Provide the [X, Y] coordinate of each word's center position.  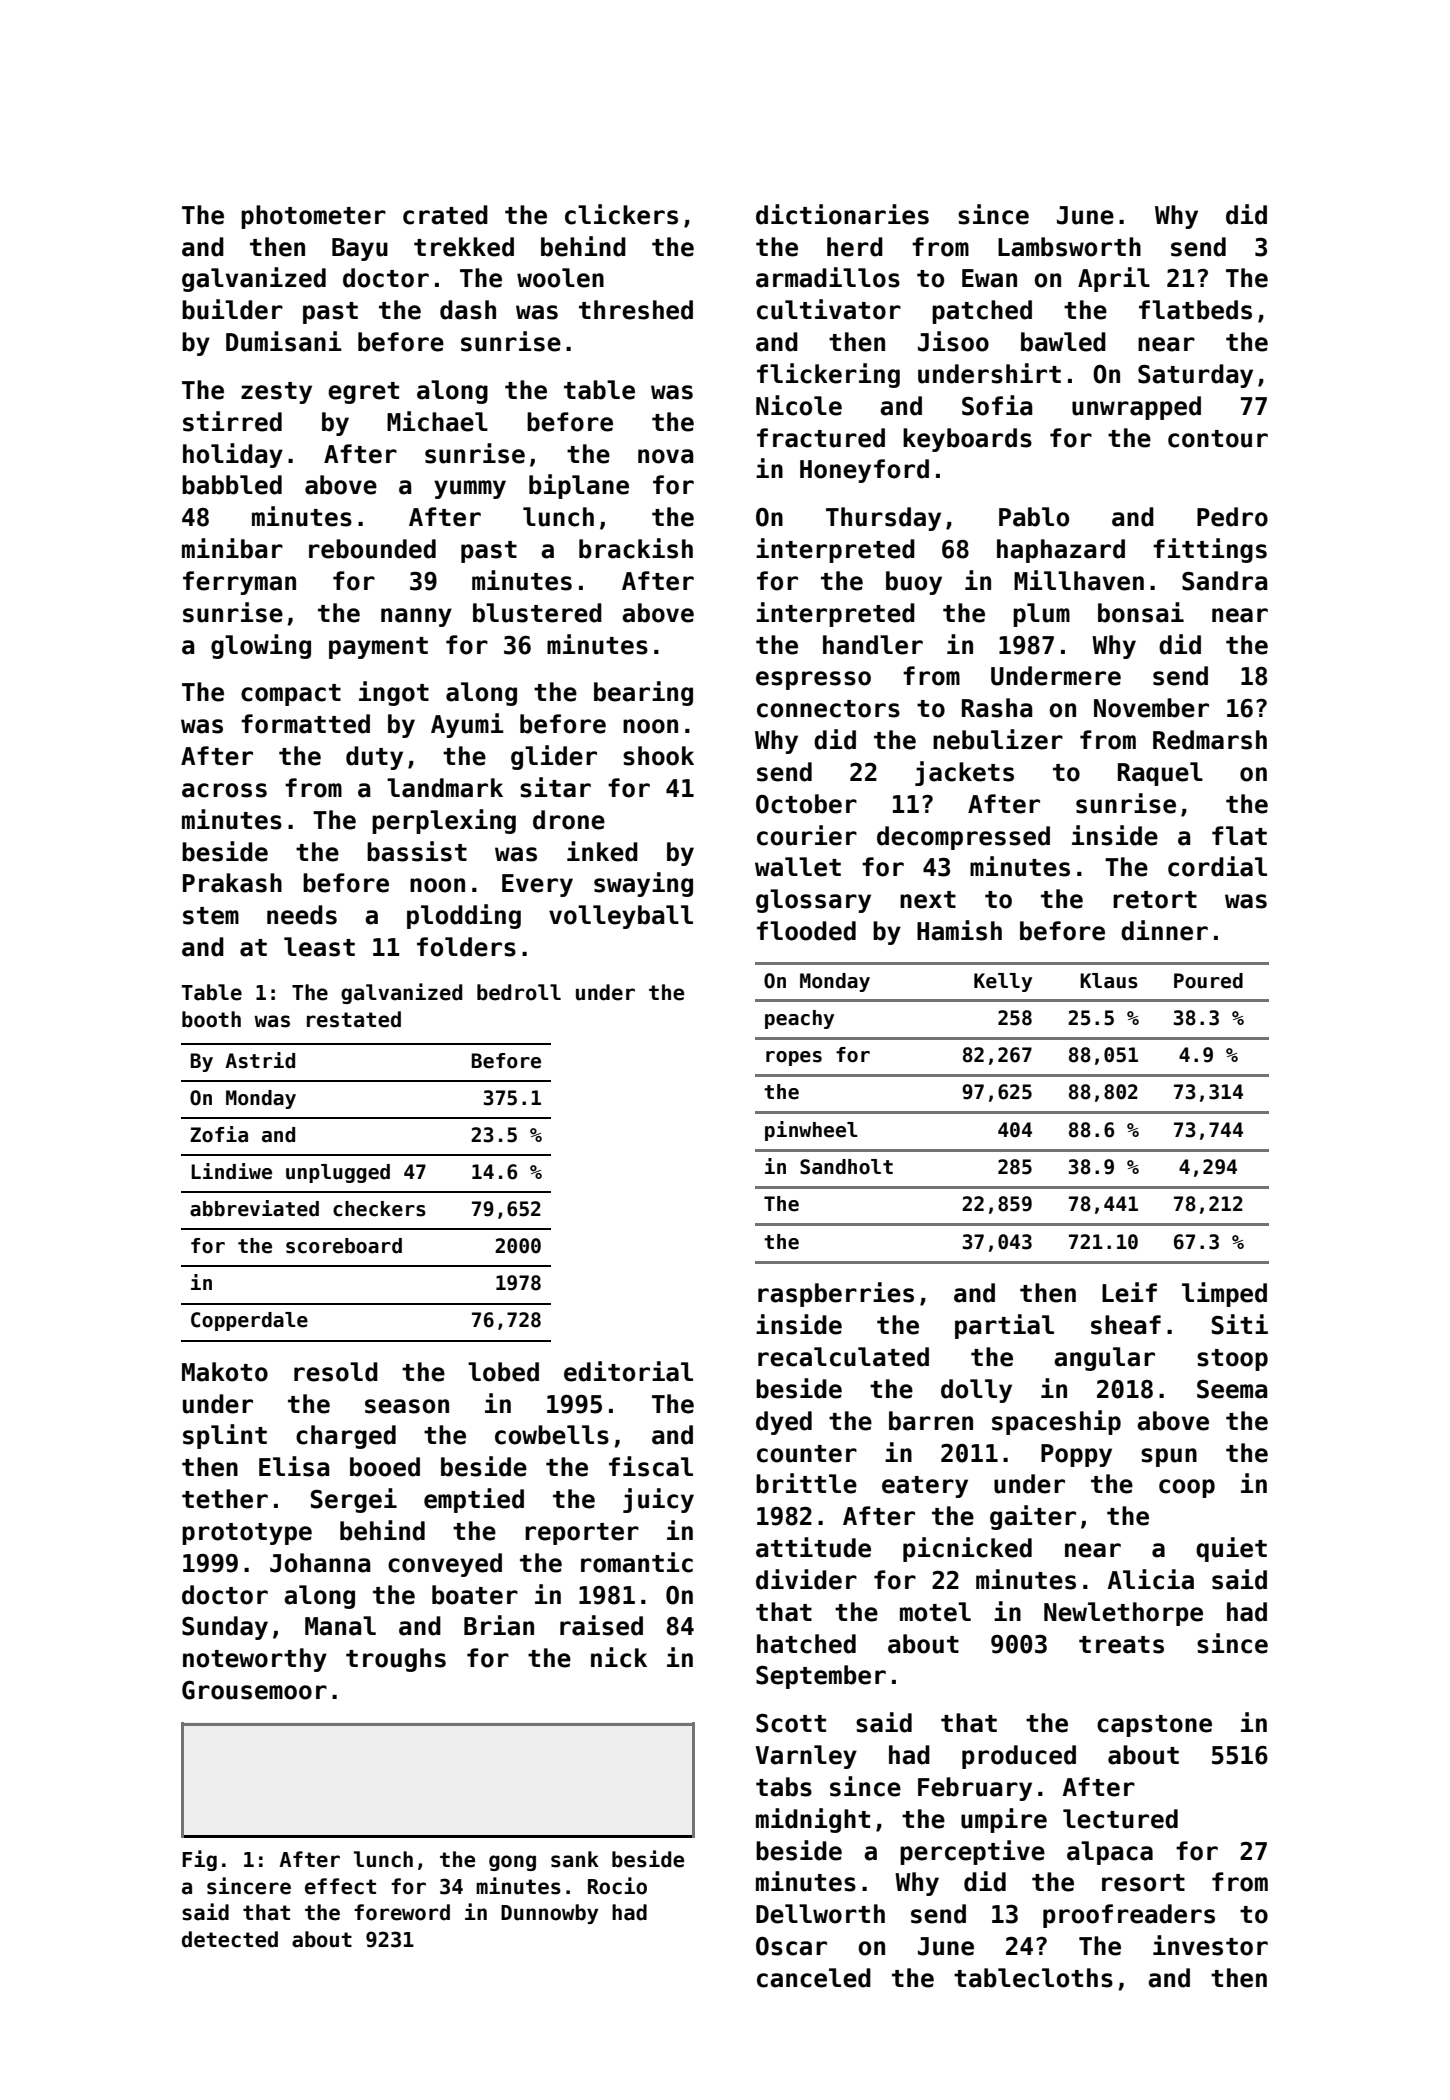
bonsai [1141, 612]
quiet [1231, 1549]
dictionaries [842, 214]
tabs [784, 1787]
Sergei [354, 1500]
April [1114, 279]
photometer [313, 217]
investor [1210, 1945]
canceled [814, 1978]
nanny [416, 617]
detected [230, 1939]
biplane [579, 486]
